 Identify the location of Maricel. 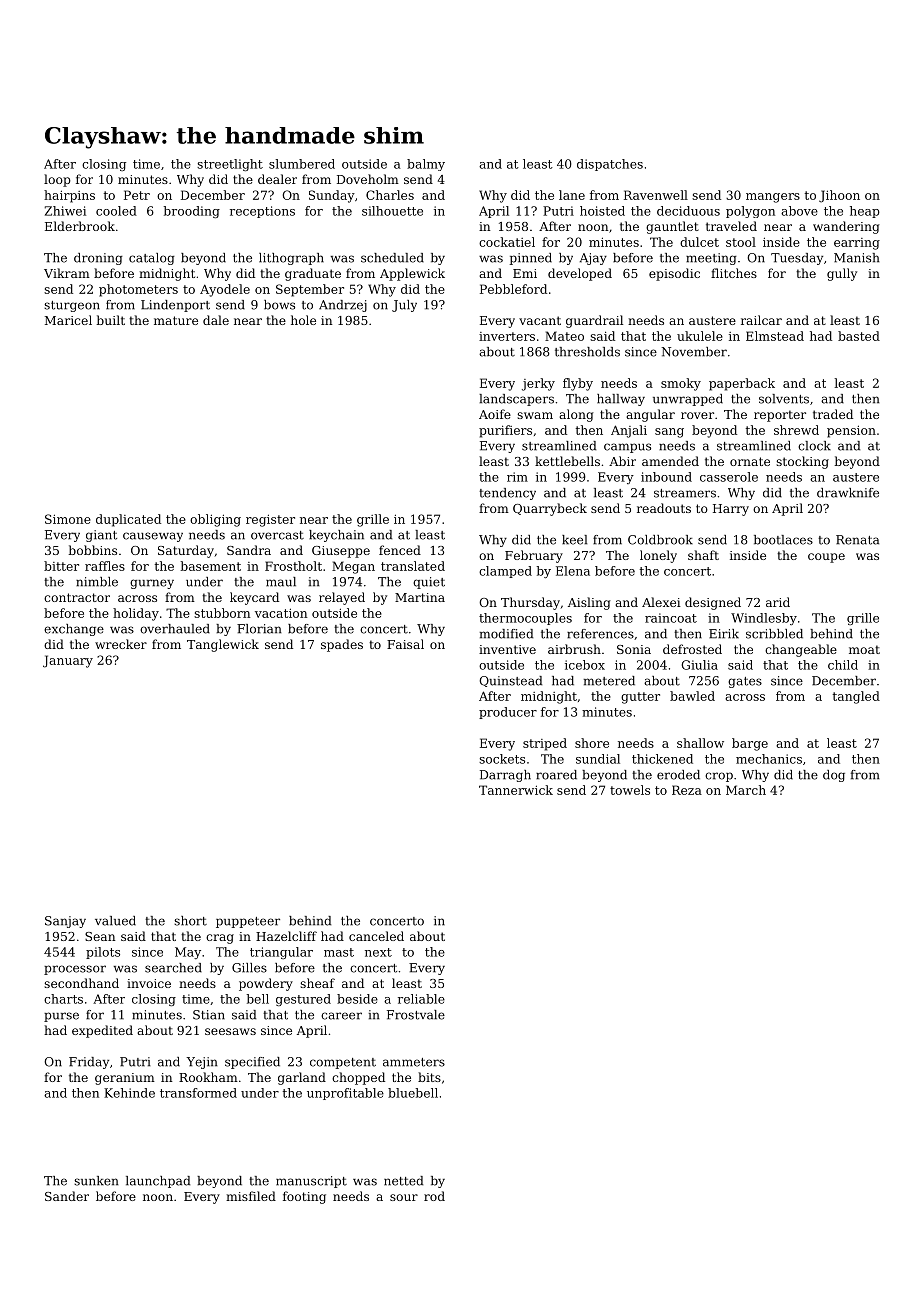
(68, 320).
